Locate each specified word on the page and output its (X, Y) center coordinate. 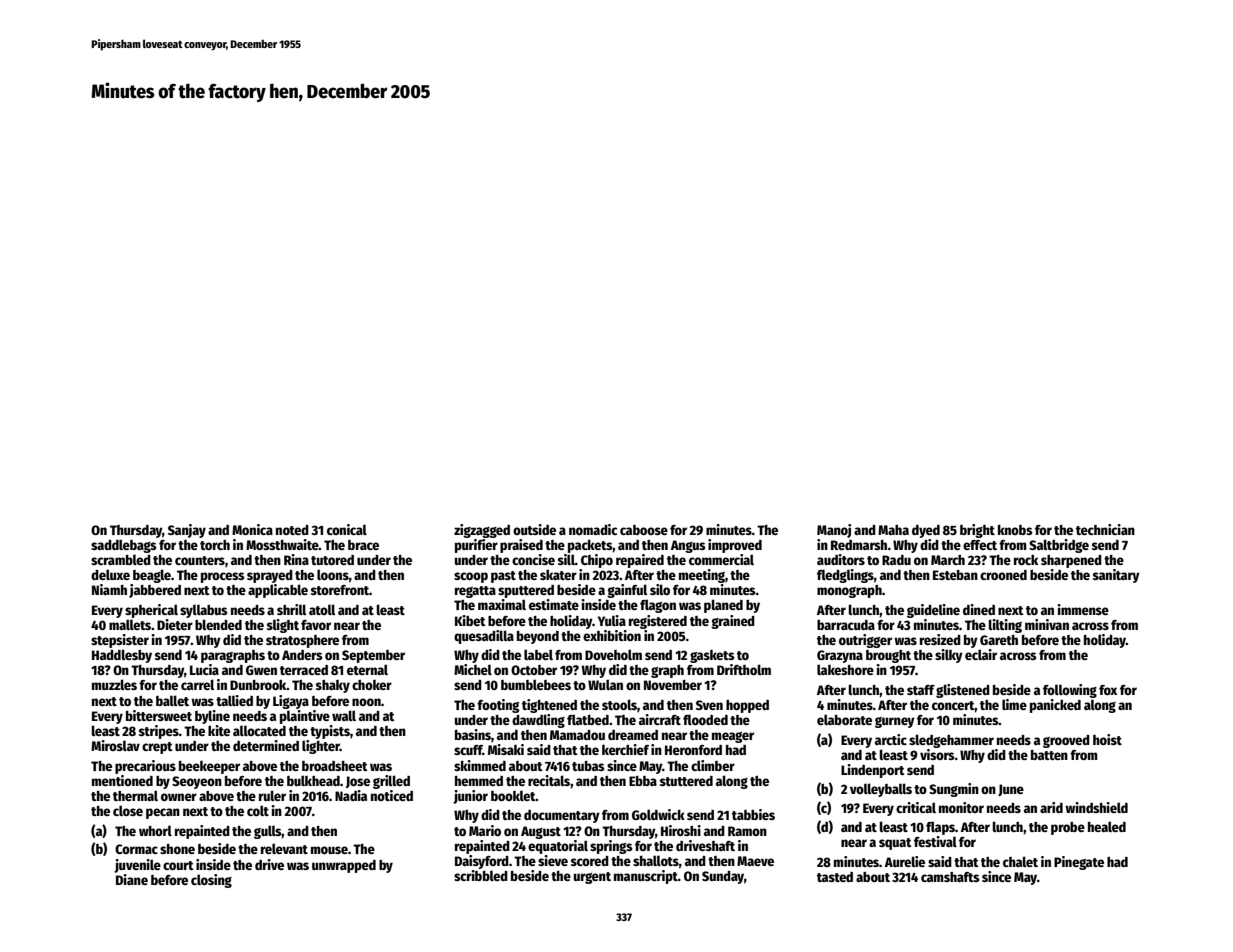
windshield (1096, 807)
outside (534, 529)
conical (347, 529)
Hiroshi (681, 830)
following (1070, 691)
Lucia (204, 669)
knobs (1015, 530)
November (673, 685)
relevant (284, 848)
